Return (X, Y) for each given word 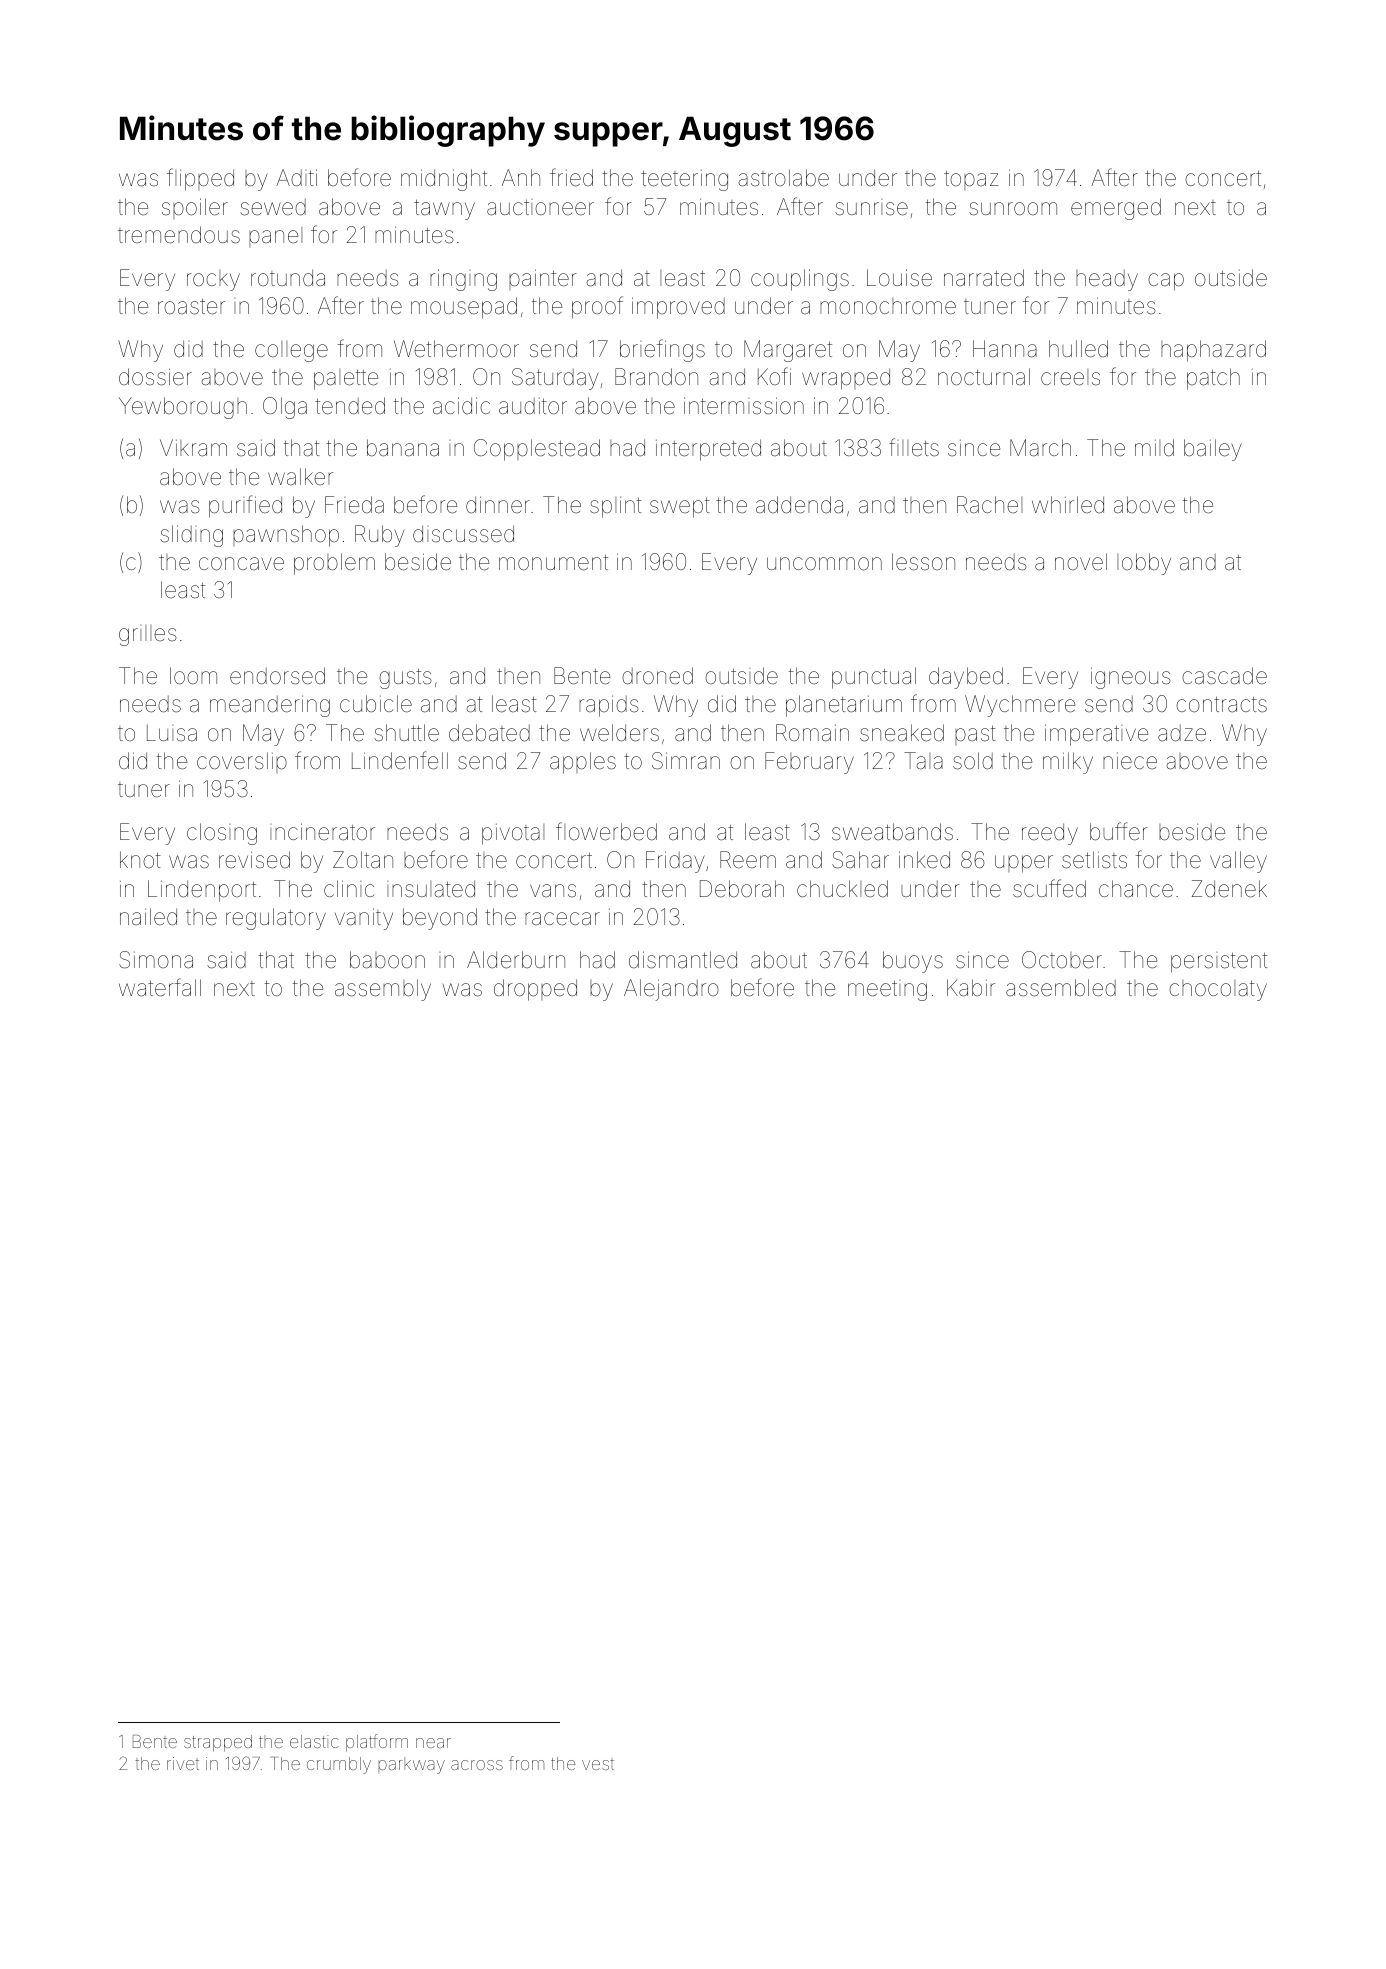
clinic (349, 888)
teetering (684, 180)
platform (377, 1743)
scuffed (1049, 888)
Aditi (296, 178)
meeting (887, 990)
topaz (971, 180)
